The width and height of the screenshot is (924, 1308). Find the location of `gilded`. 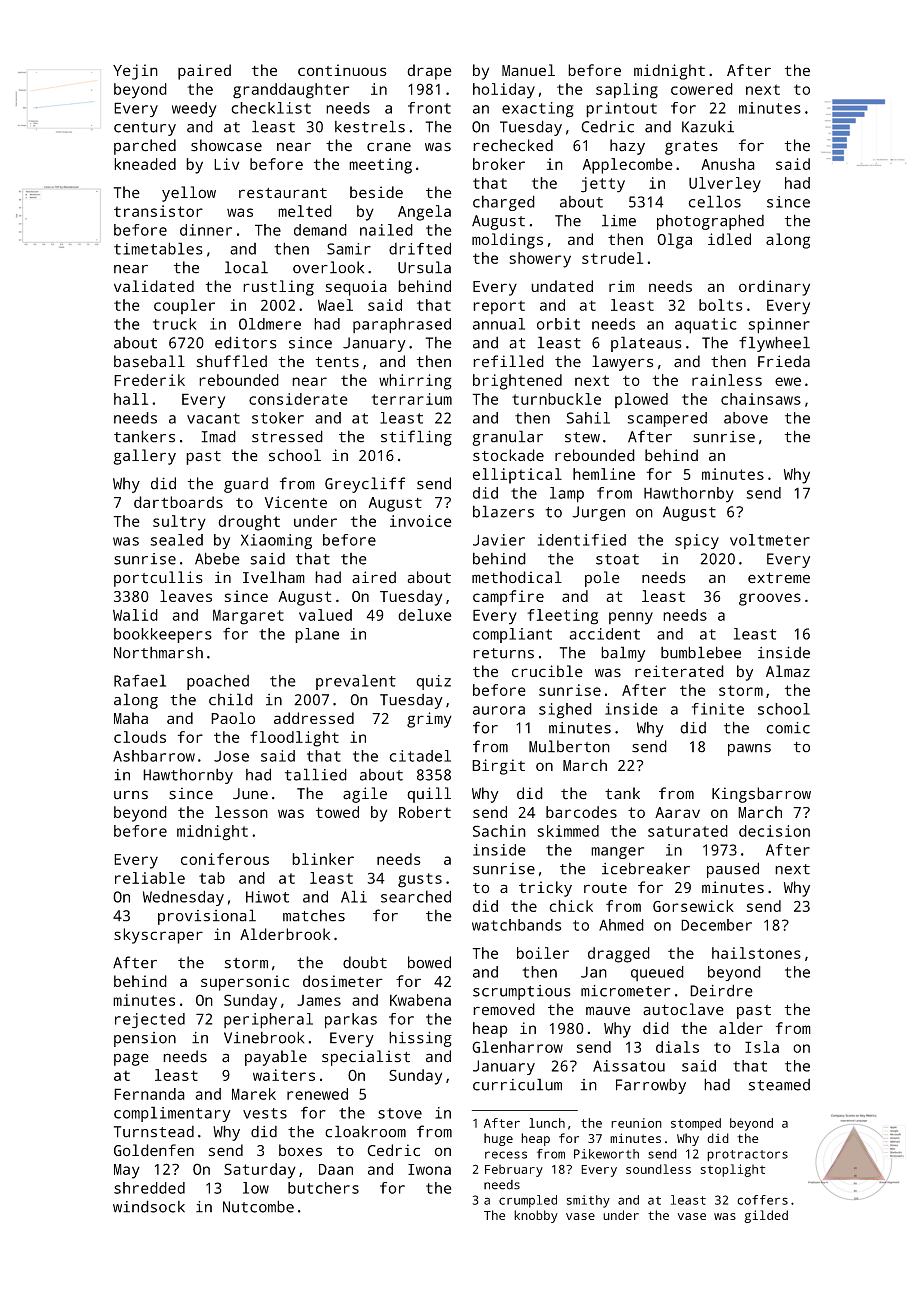

gilded is located at coordinates (766, 1216).
